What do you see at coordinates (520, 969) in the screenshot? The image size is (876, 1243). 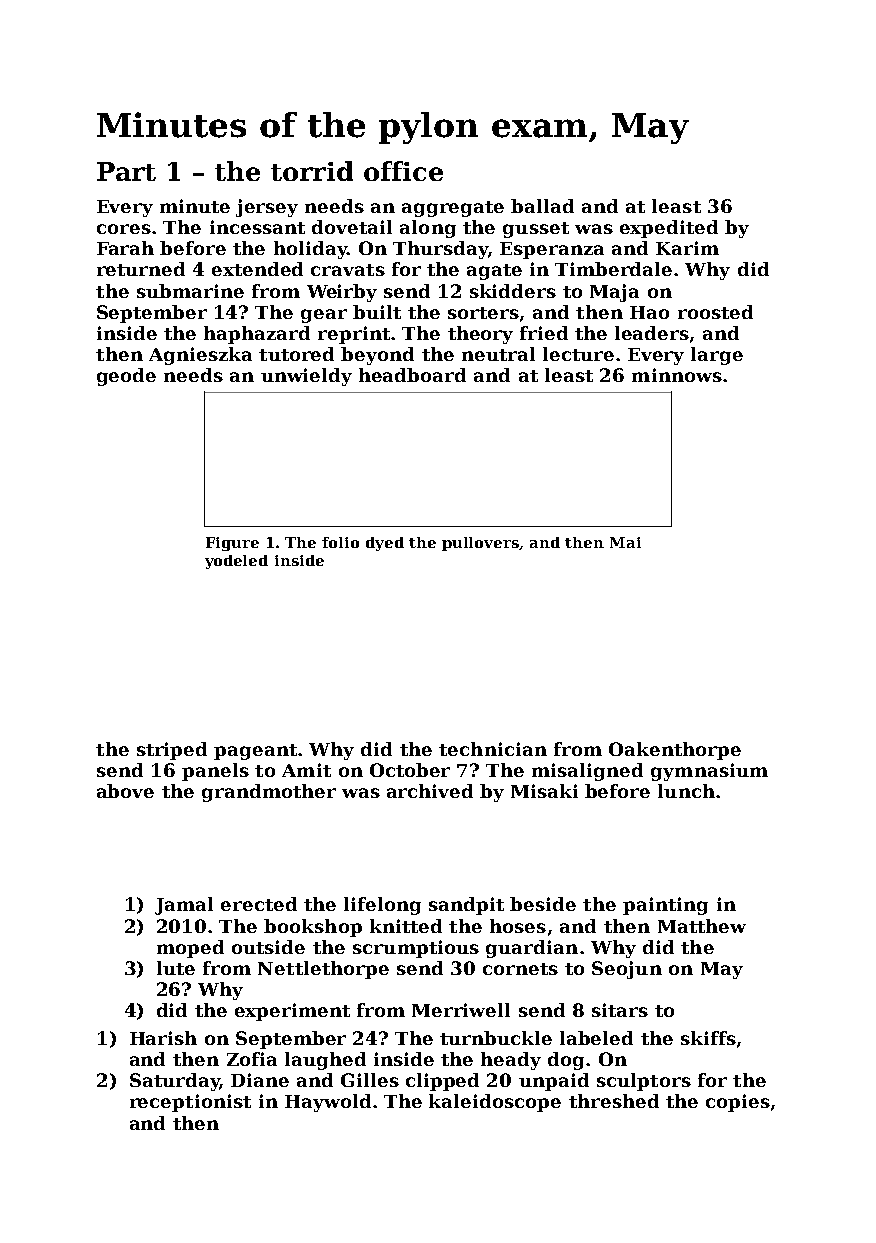 I see `cornets` at bounding box center [520, 969].
